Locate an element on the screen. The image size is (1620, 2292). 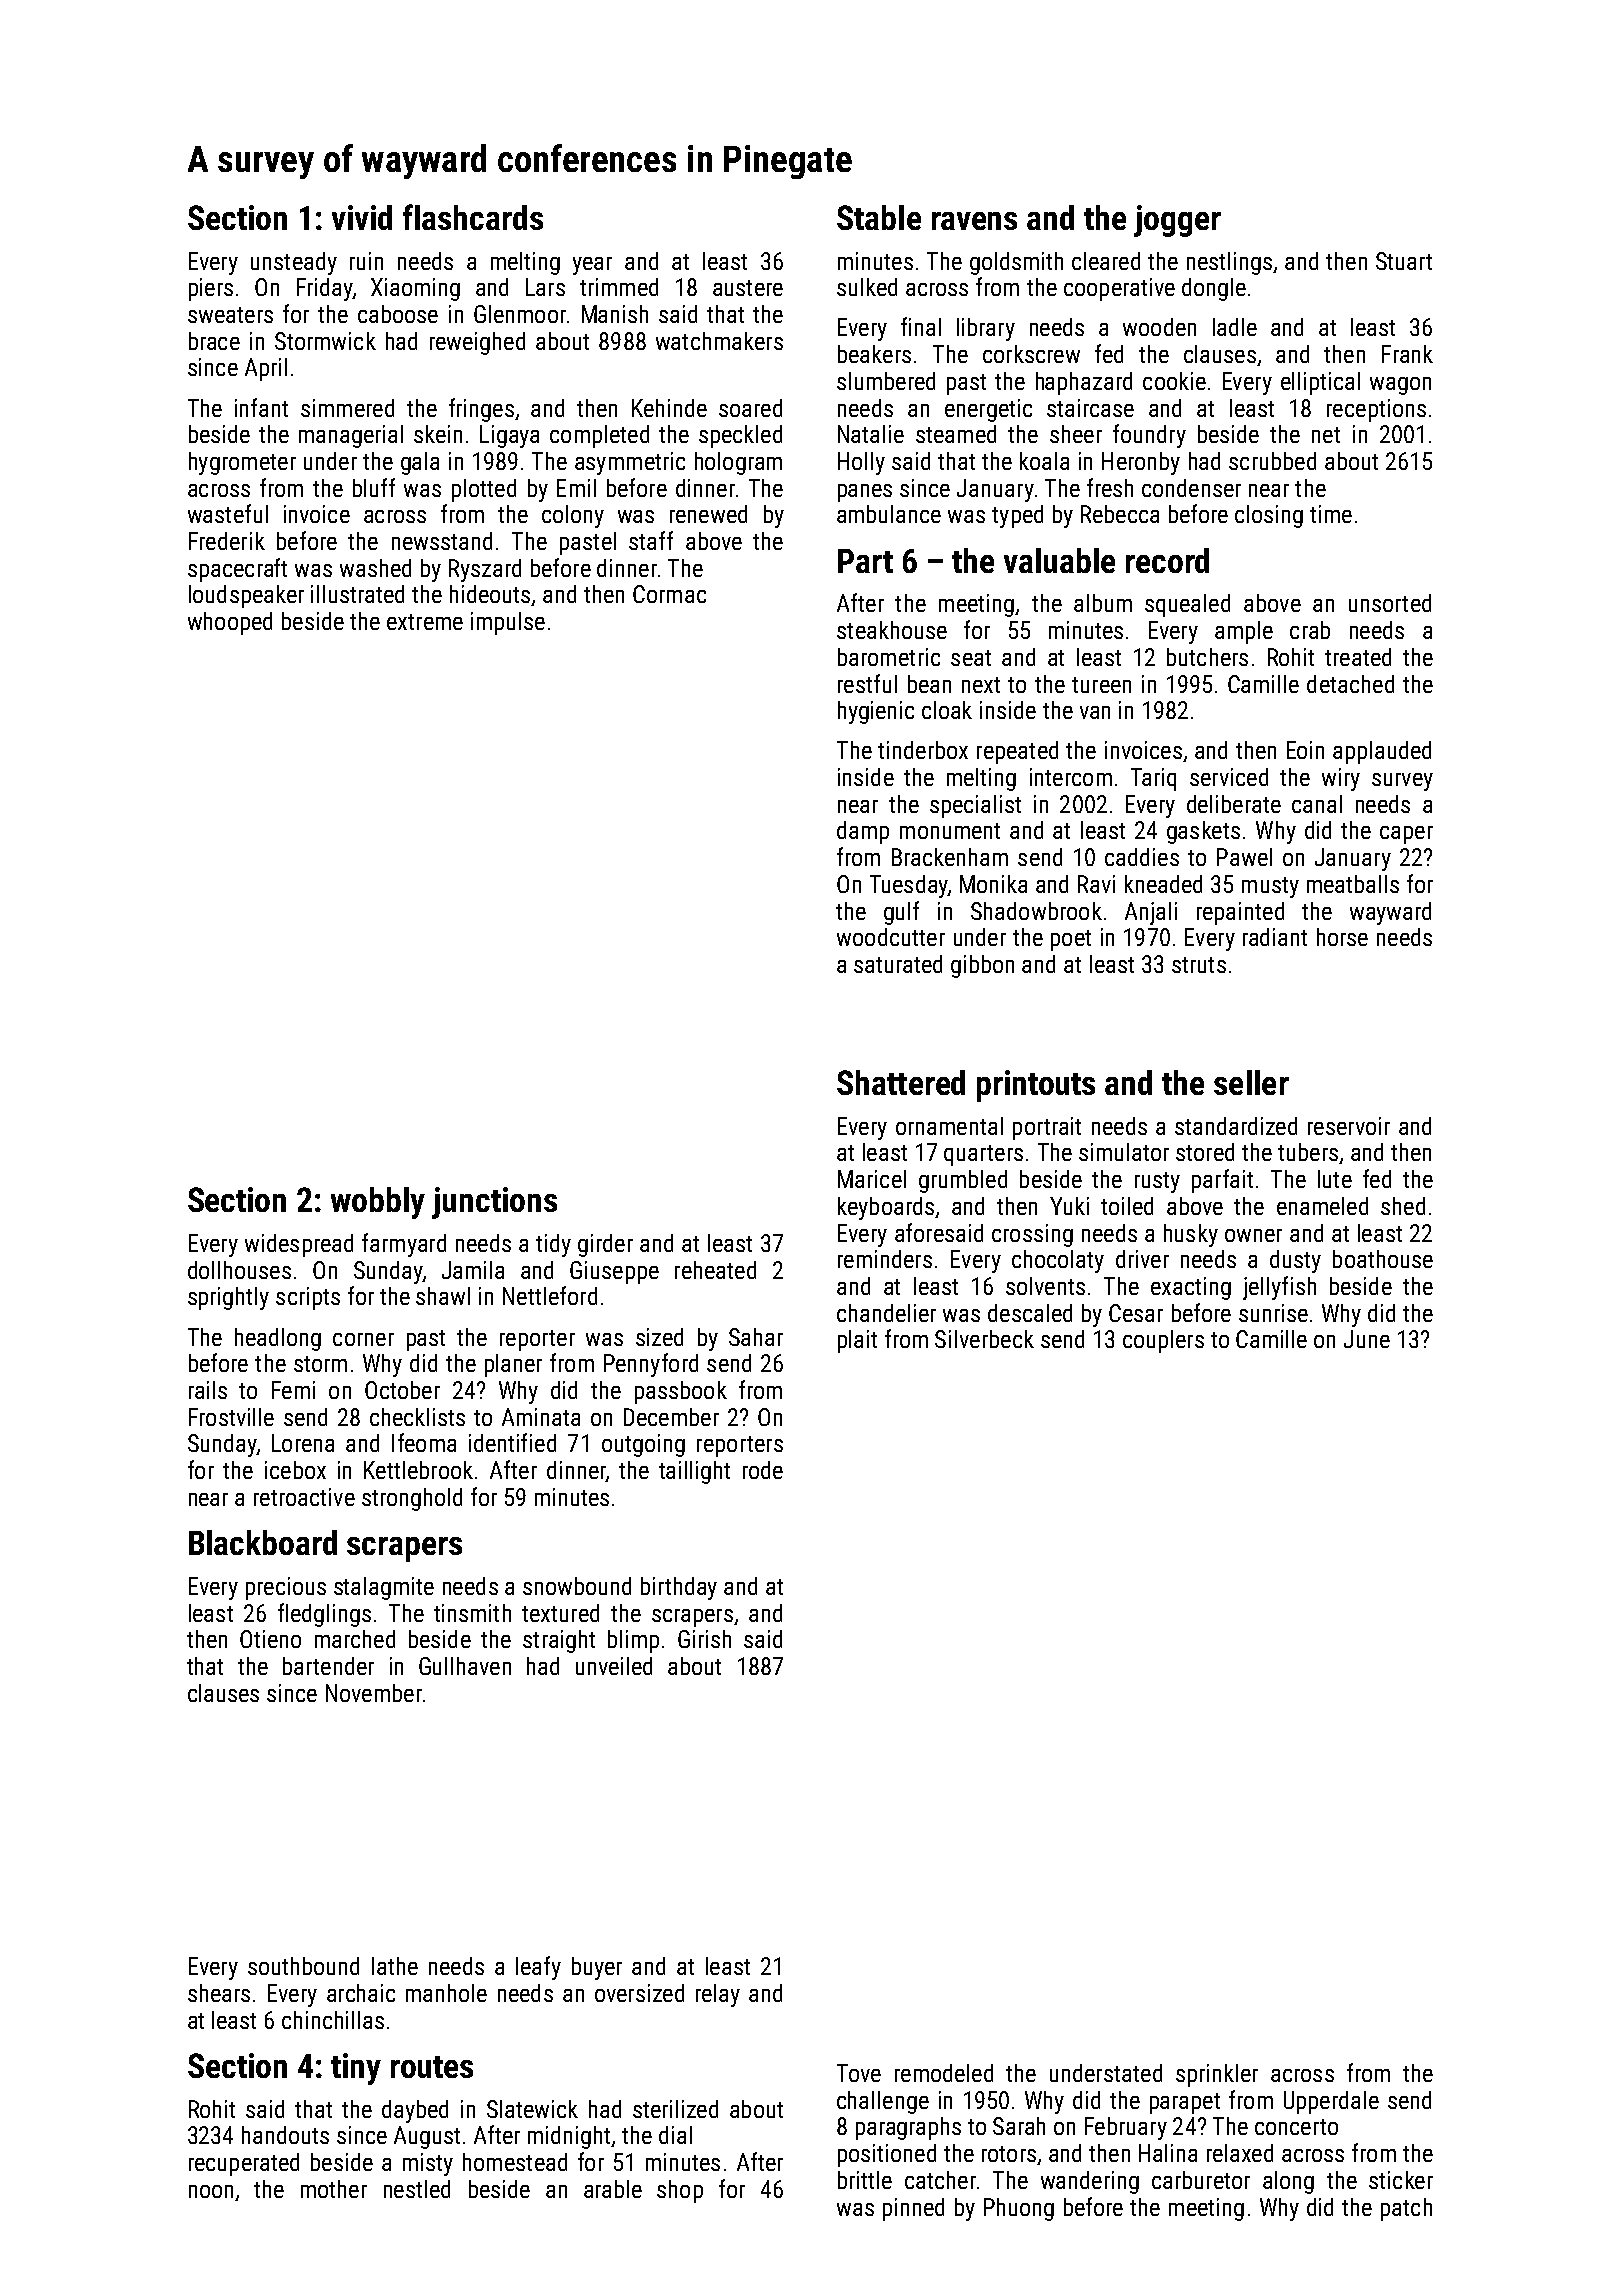
junctions is located at coordinates (494, 1203).
